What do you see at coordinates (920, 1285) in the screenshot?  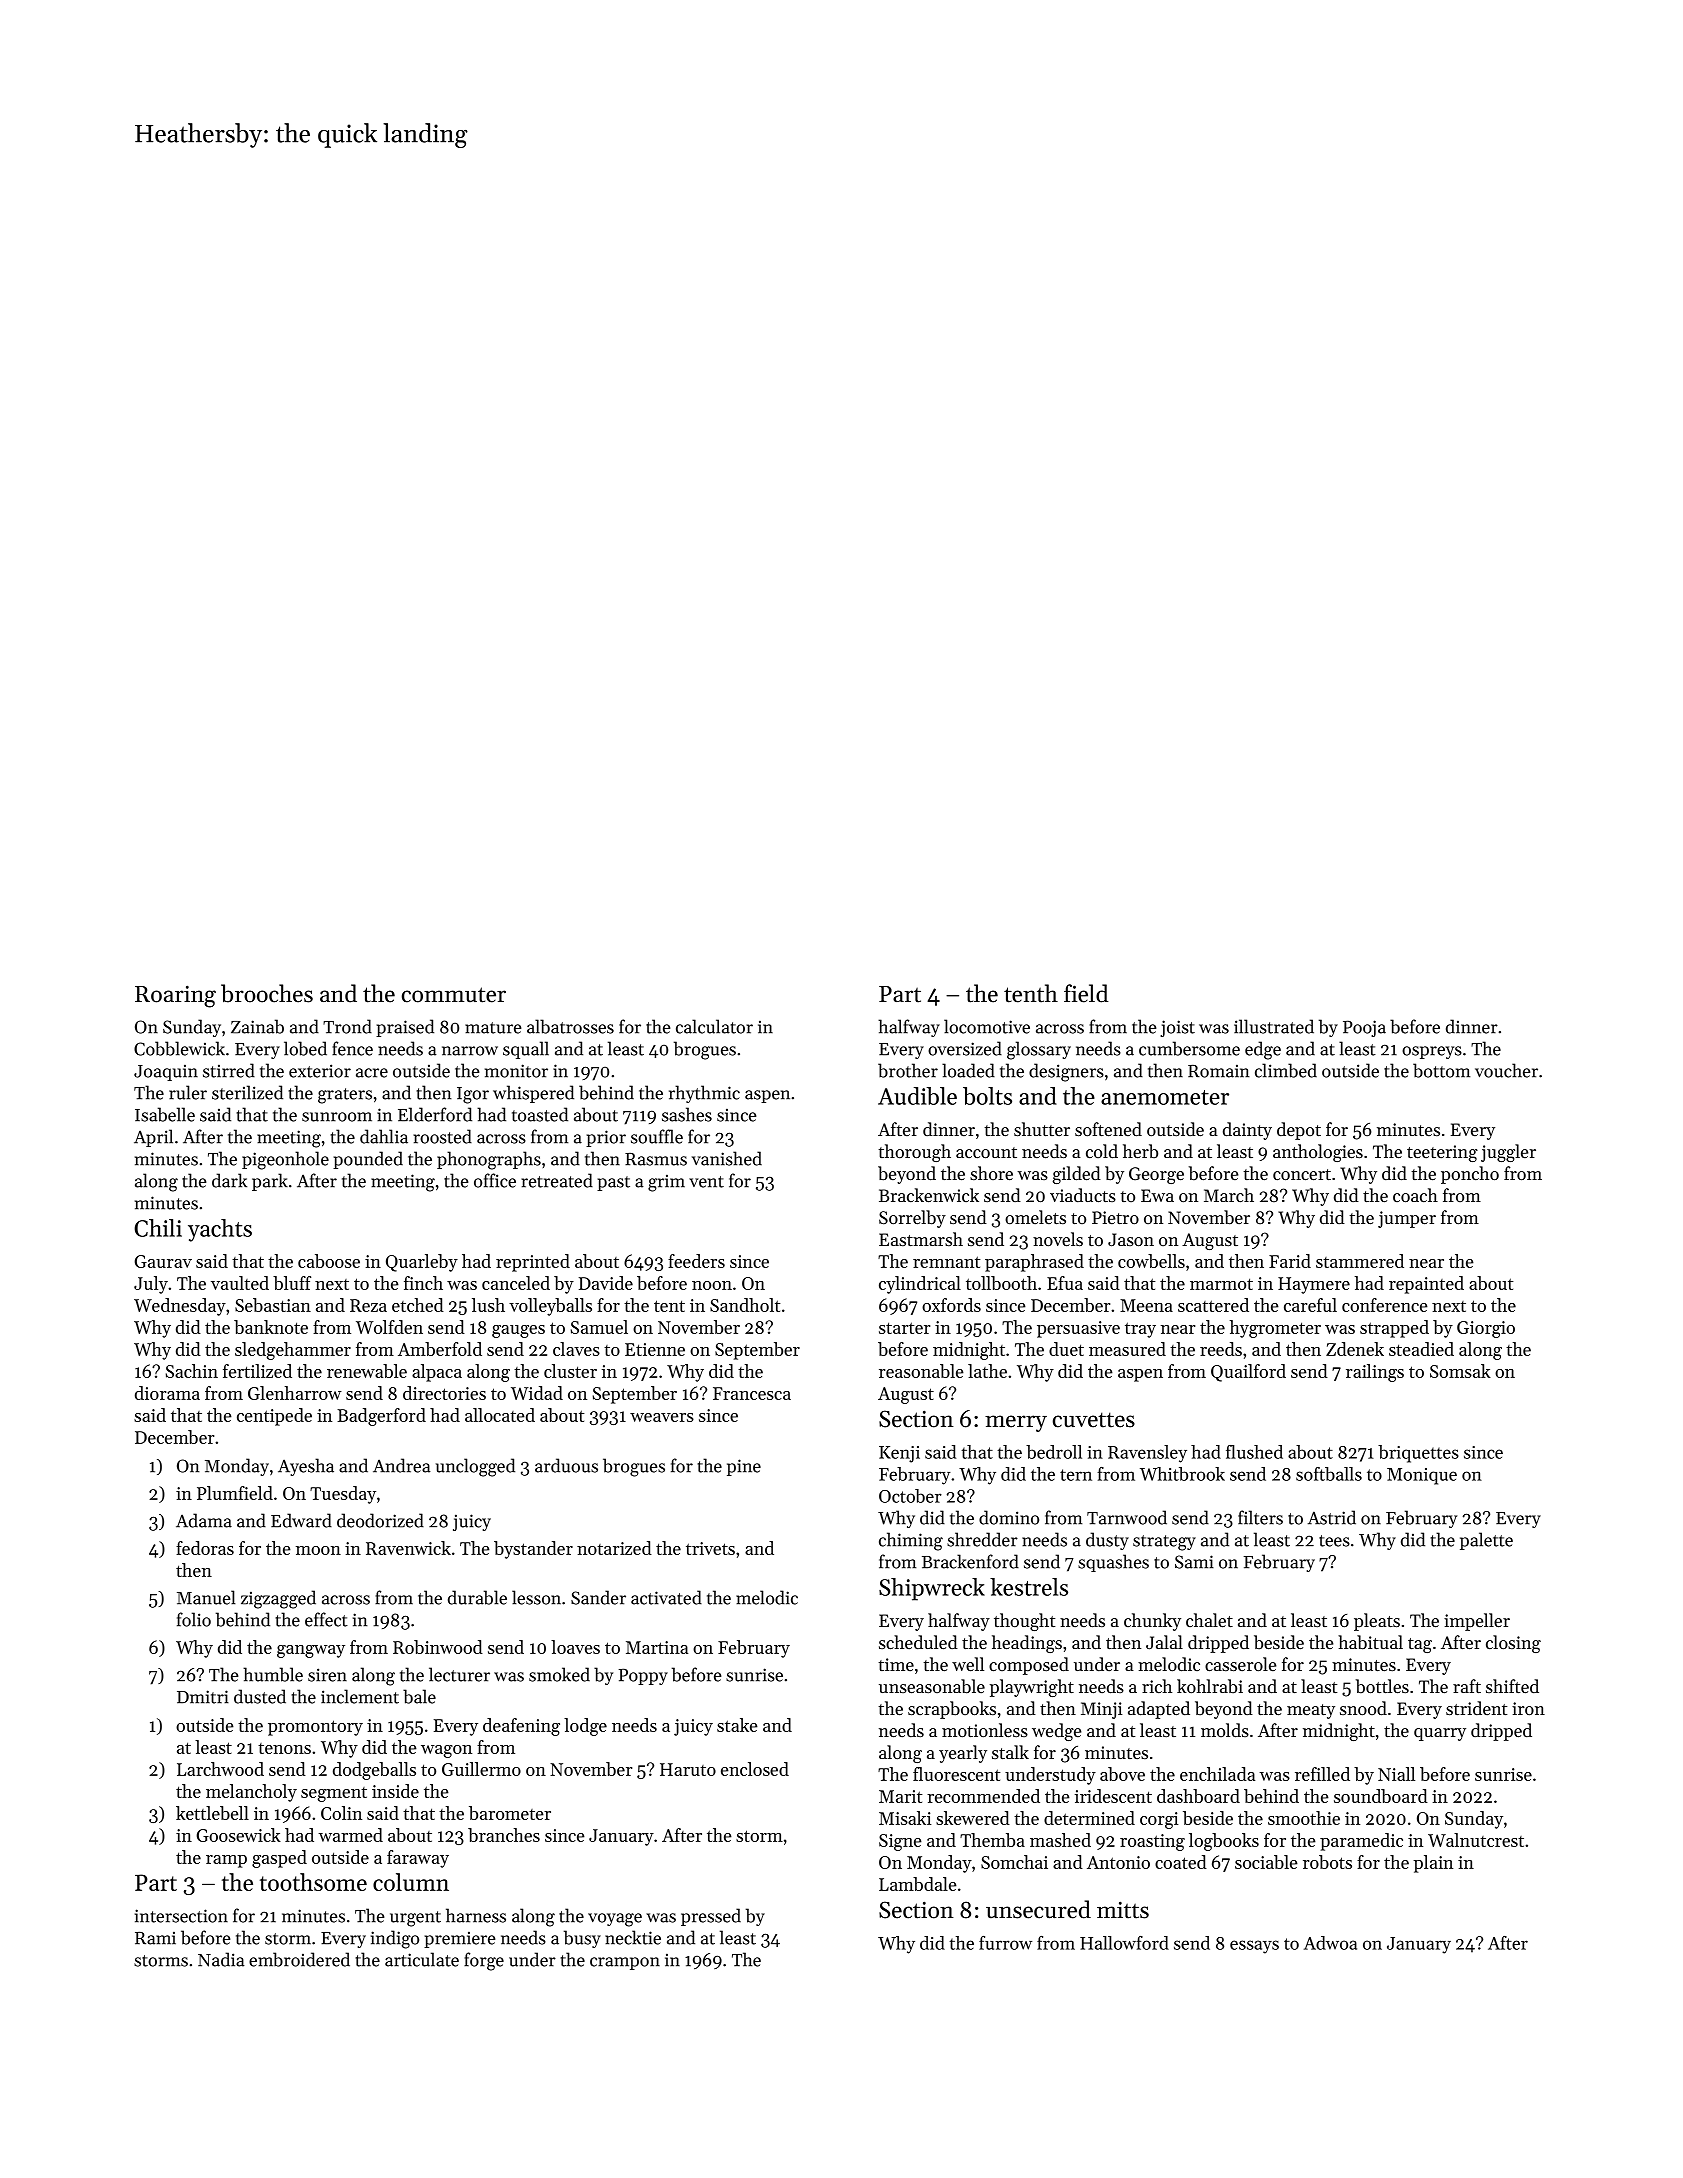 I see `cylindrical` at bounding box center [920, 1285].
